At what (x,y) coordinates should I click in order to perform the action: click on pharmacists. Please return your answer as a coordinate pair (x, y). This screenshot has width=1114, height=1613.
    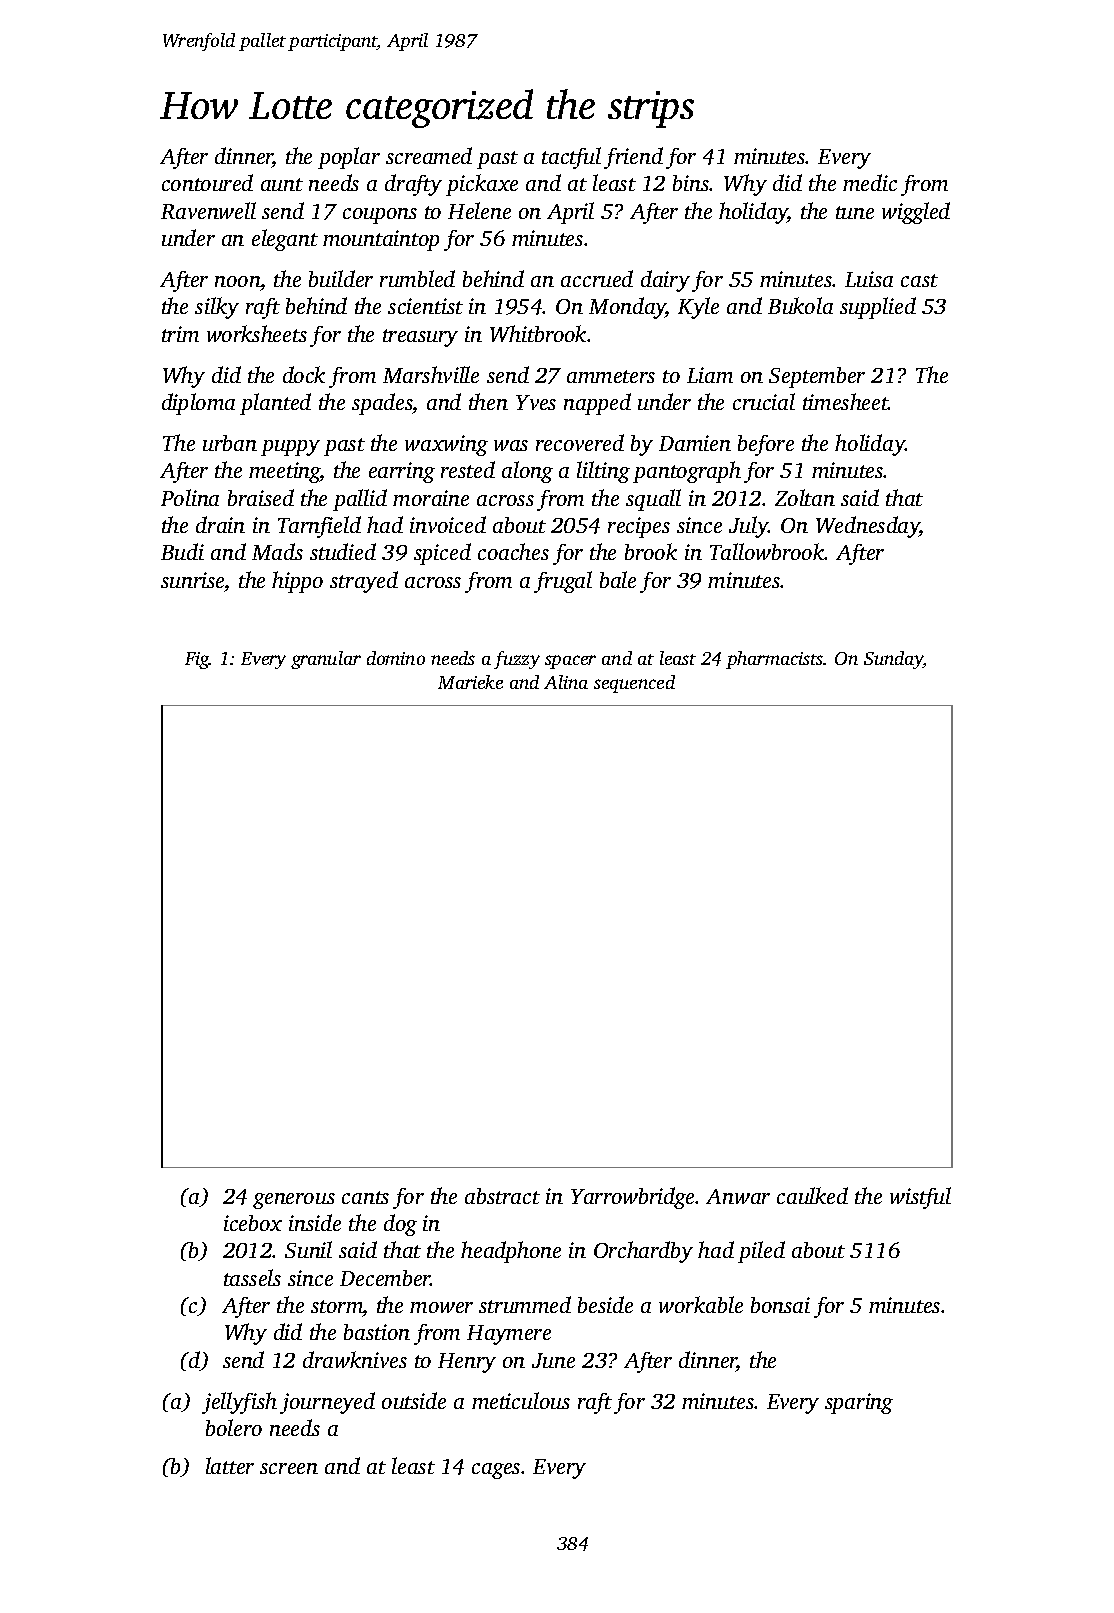
    Looking at the image, I should click on (775, 660).
